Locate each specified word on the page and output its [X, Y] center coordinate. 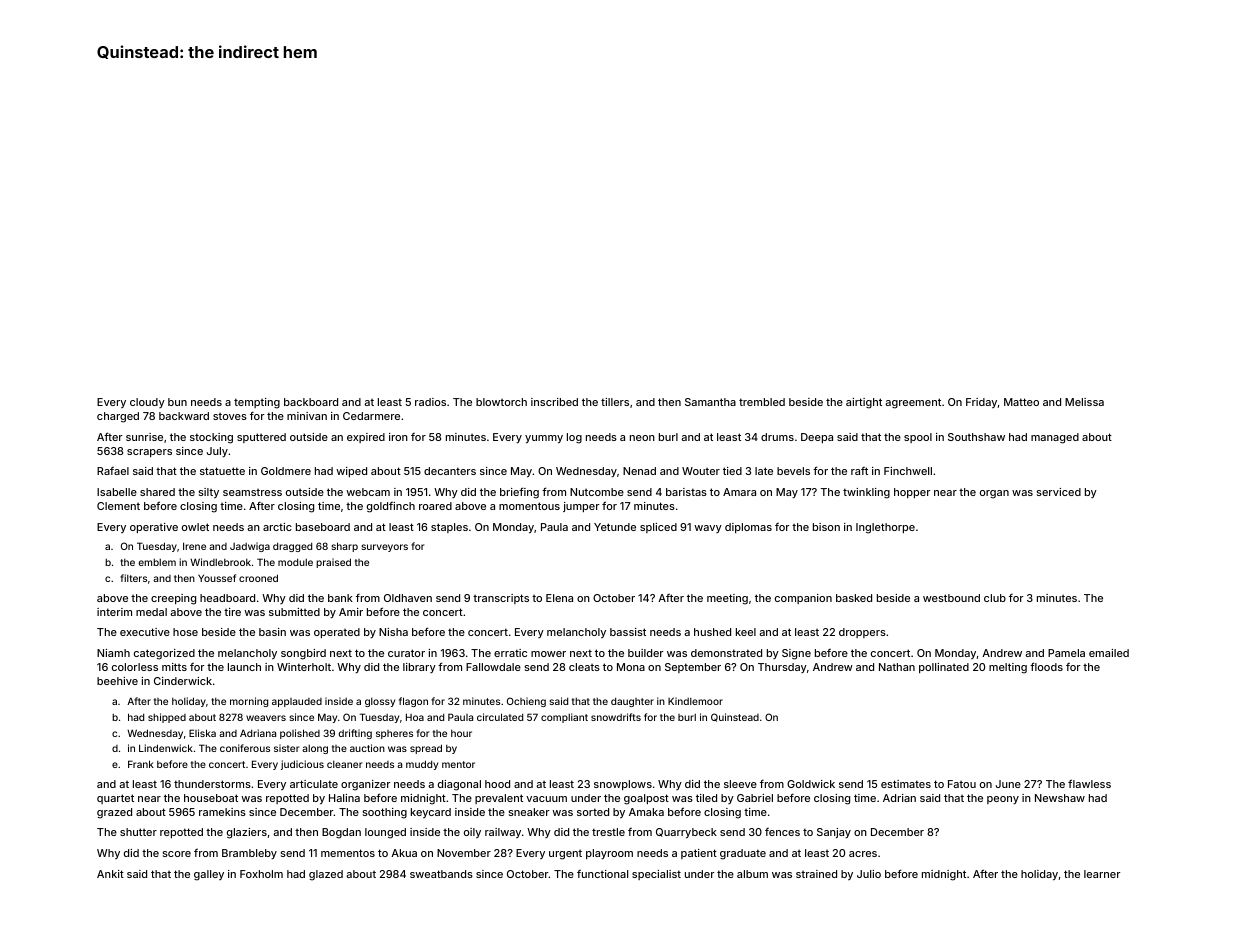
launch [244, 667]
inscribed [554, 402]
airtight [864, 403]
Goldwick [811, 784]
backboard [311, 402]
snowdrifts [616, 717]
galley [209, 875]
